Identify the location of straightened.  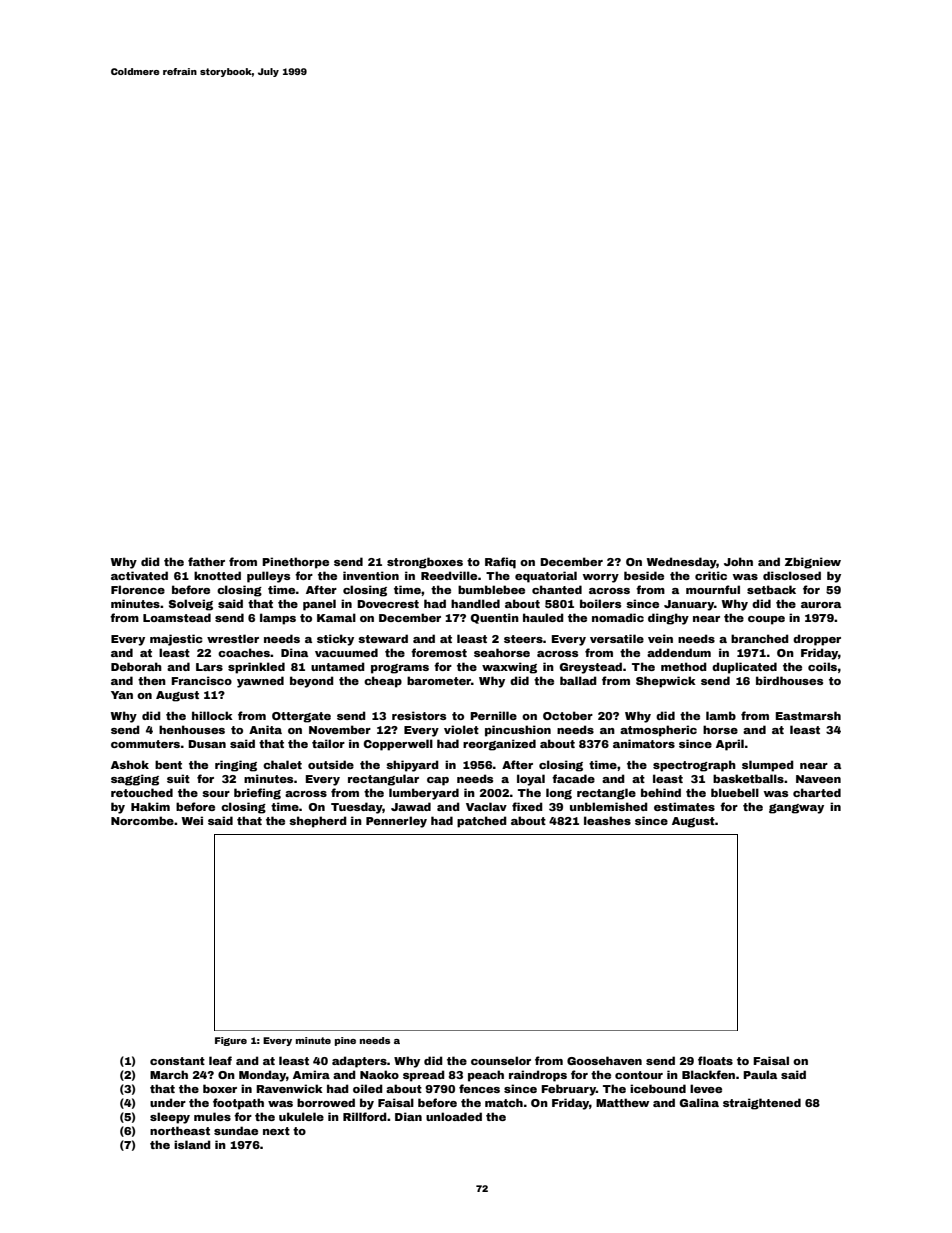
(762, 1104).
